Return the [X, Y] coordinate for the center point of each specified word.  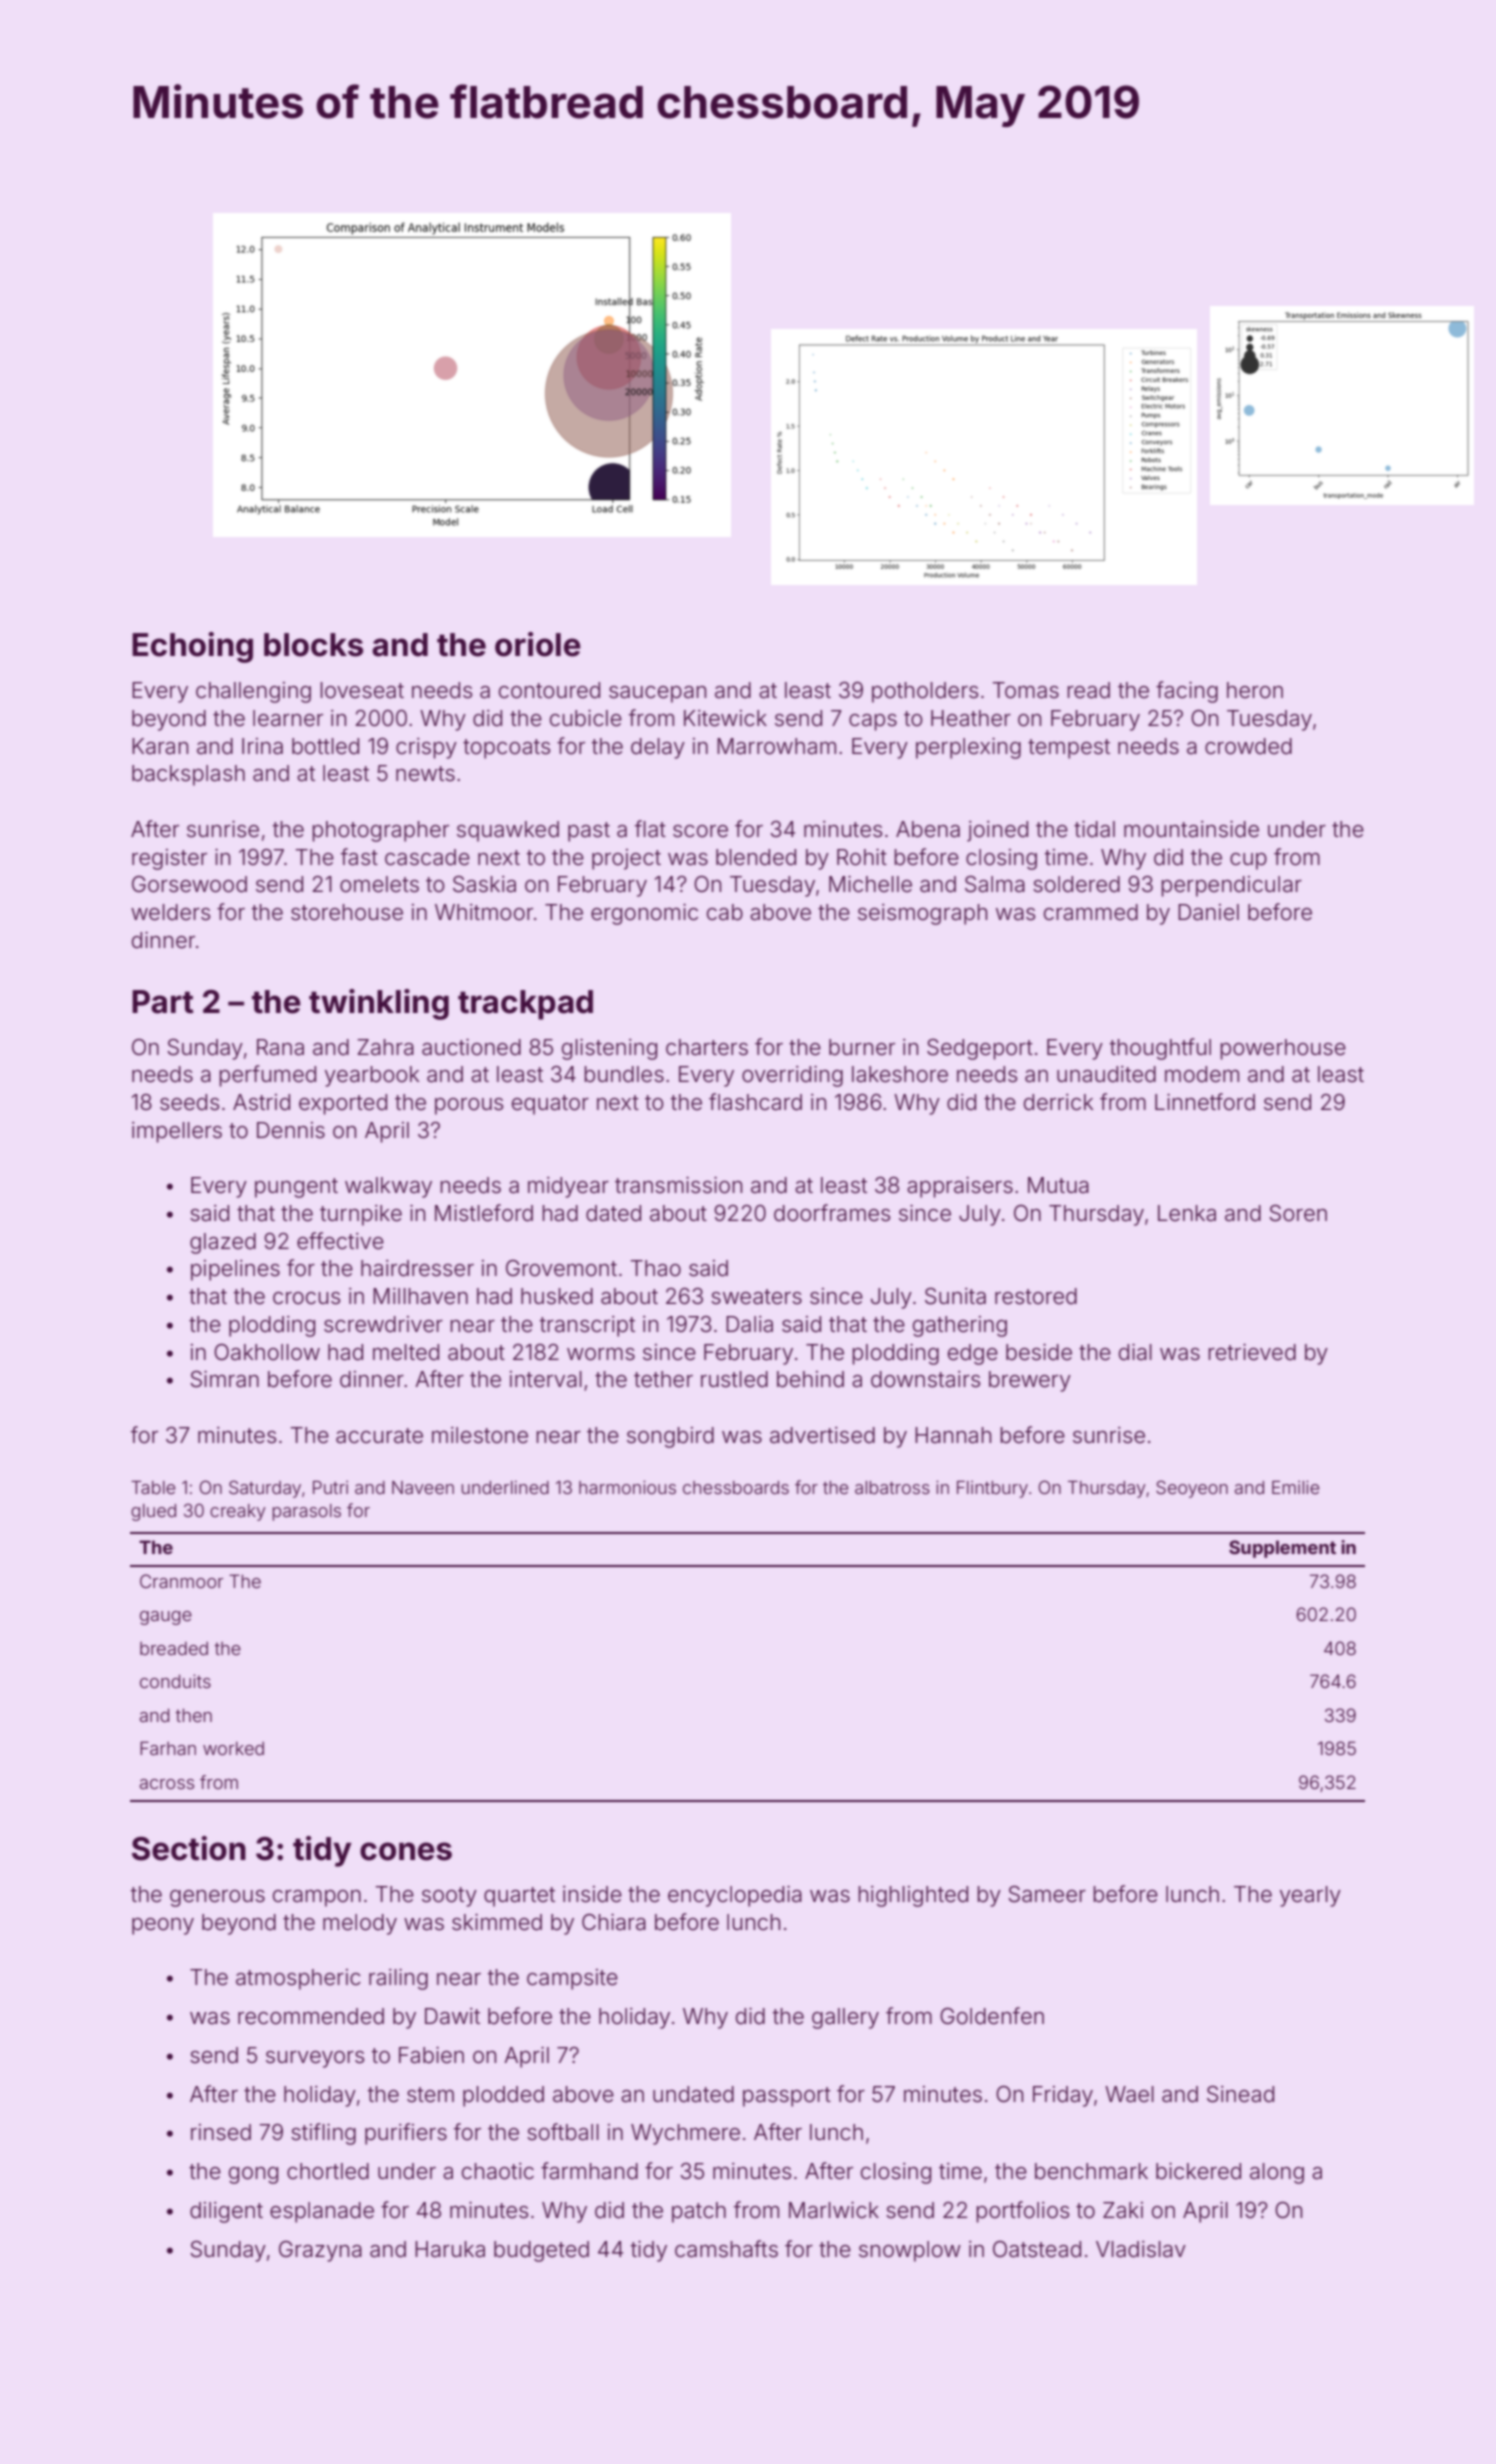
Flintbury [992, 1489]
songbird [670, 1437]
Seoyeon [1192, 1489]
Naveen [423, 1487]
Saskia [484, 884]
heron [1255, 690]
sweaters [756, 1297]
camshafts [726, 2249]
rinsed [221, 2132]
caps [873, 722]
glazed [223, 1243]
